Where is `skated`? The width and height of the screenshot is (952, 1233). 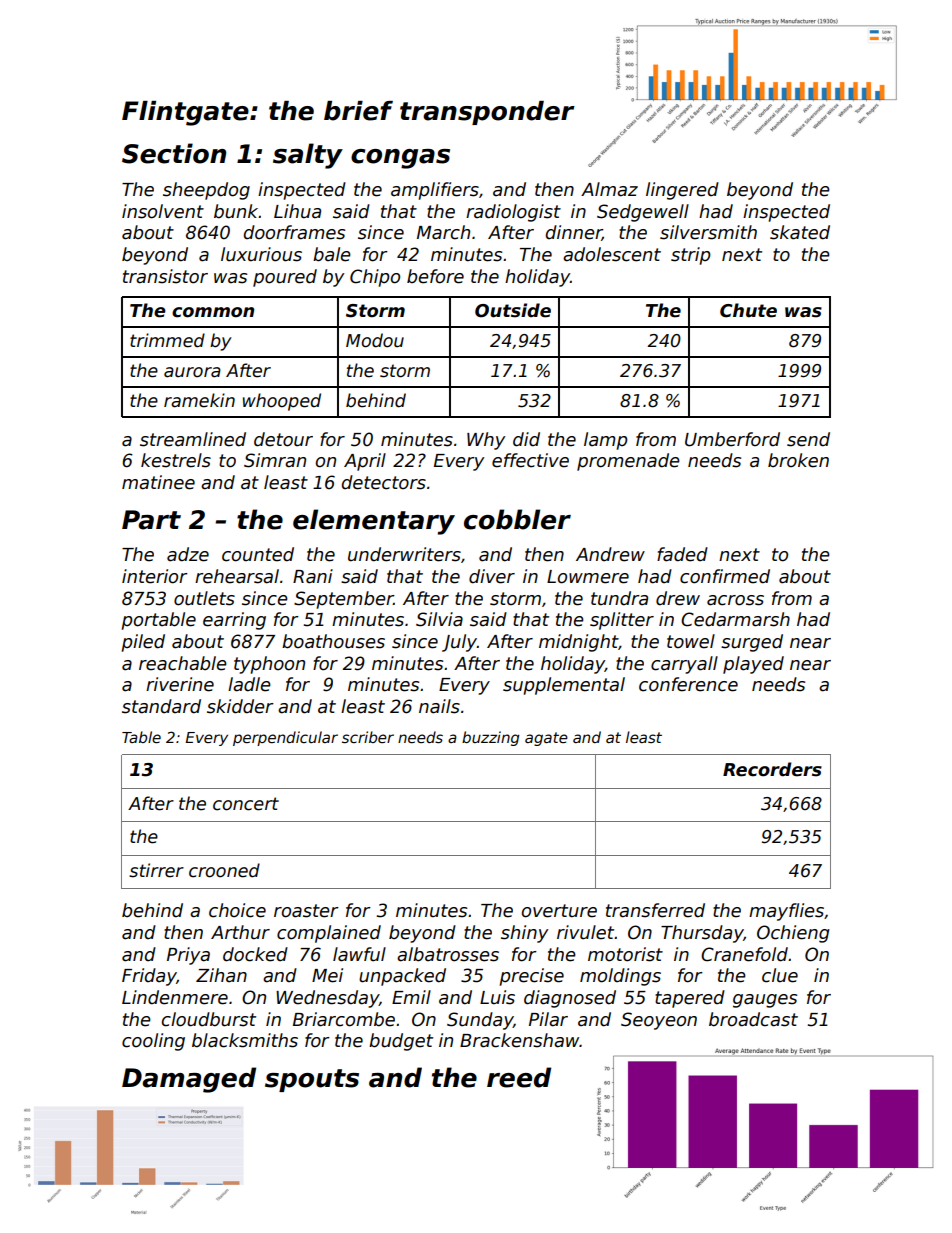
skated is located at coordinates (800, 232).
